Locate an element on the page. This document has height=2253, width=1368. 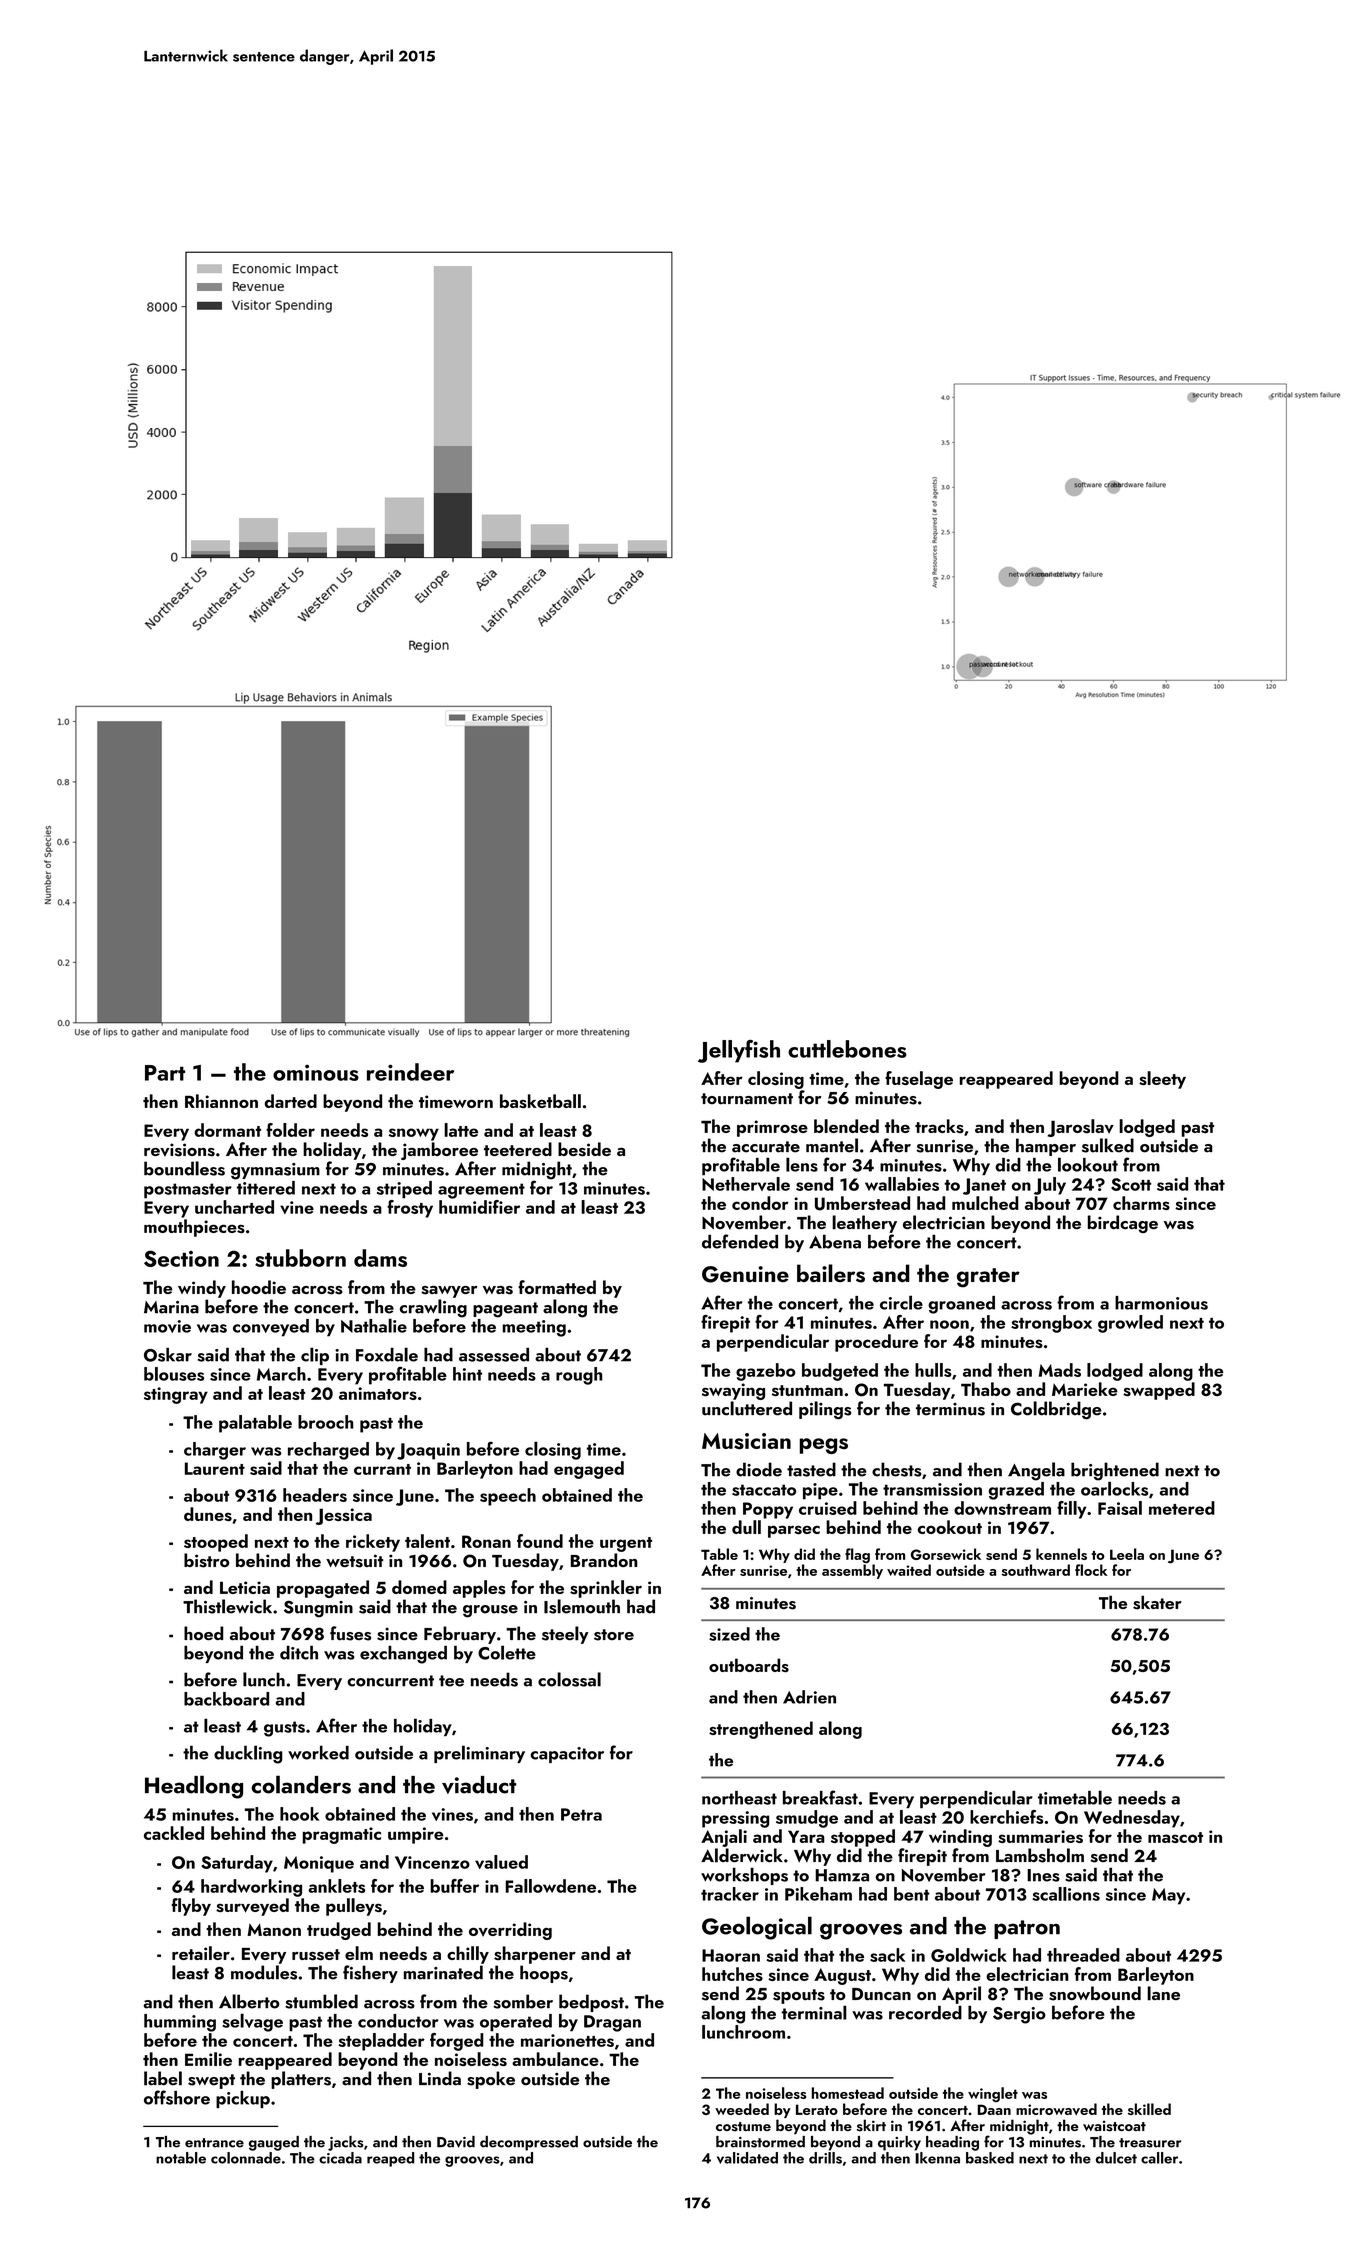
validated is located at coordinates (747, 2158).
